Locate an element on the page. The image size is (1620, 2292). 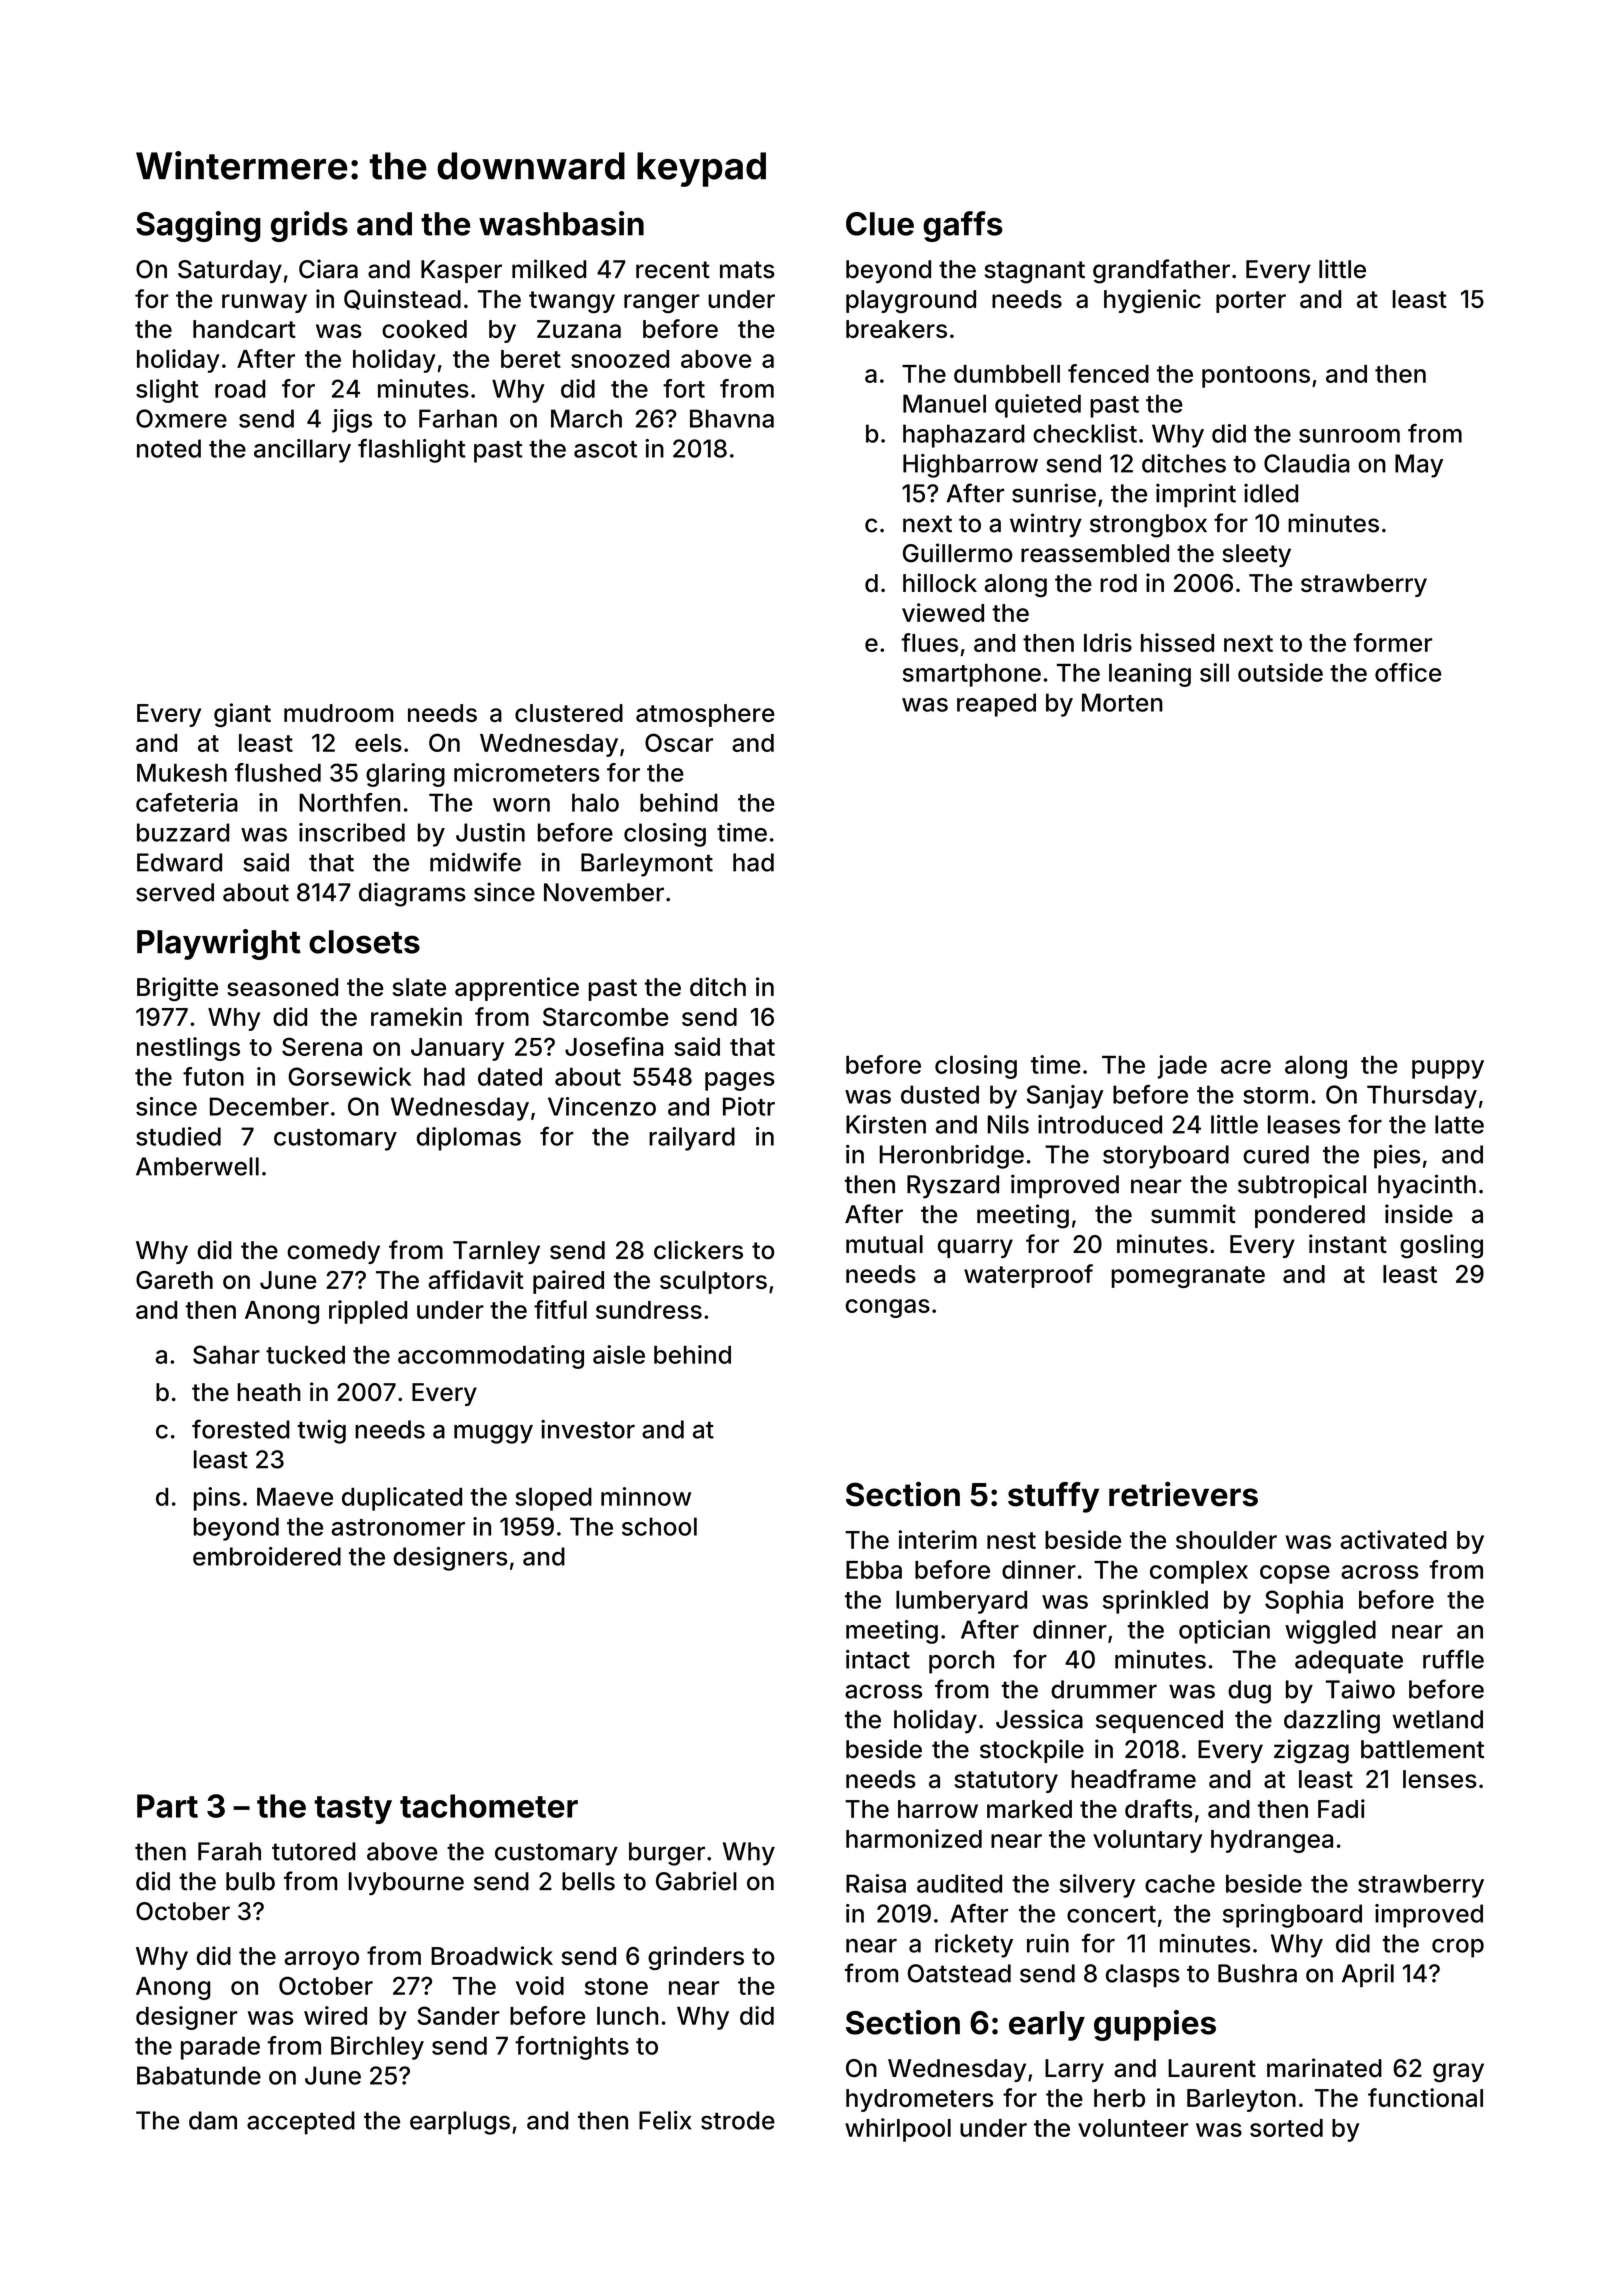
puppy is located at coordinates (1448, 1069).
